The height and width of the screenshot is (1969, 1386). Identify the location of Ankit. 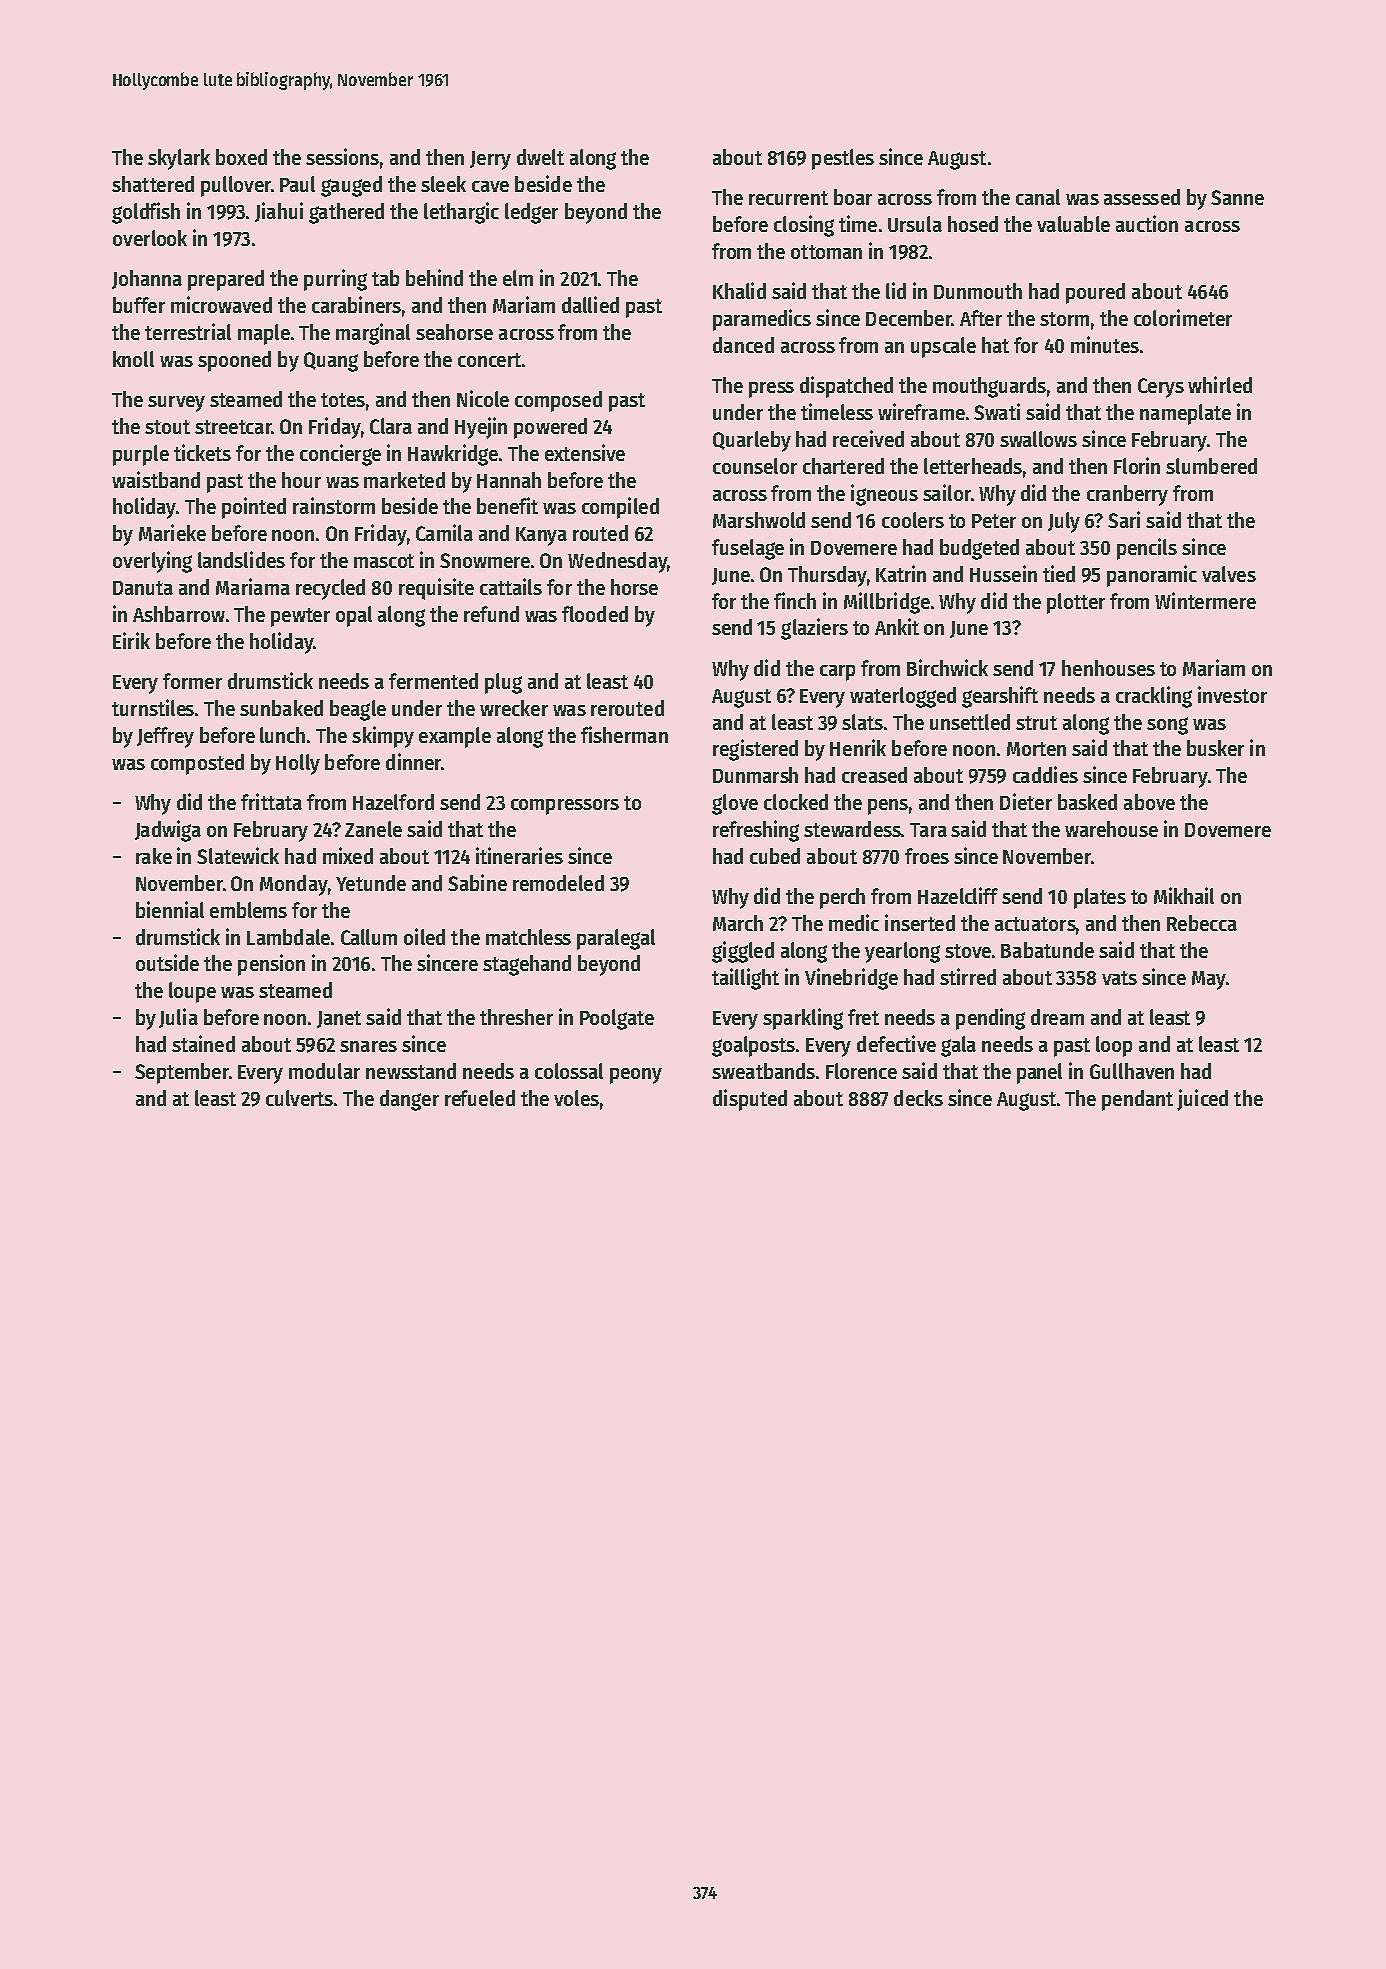
(897, 626).
